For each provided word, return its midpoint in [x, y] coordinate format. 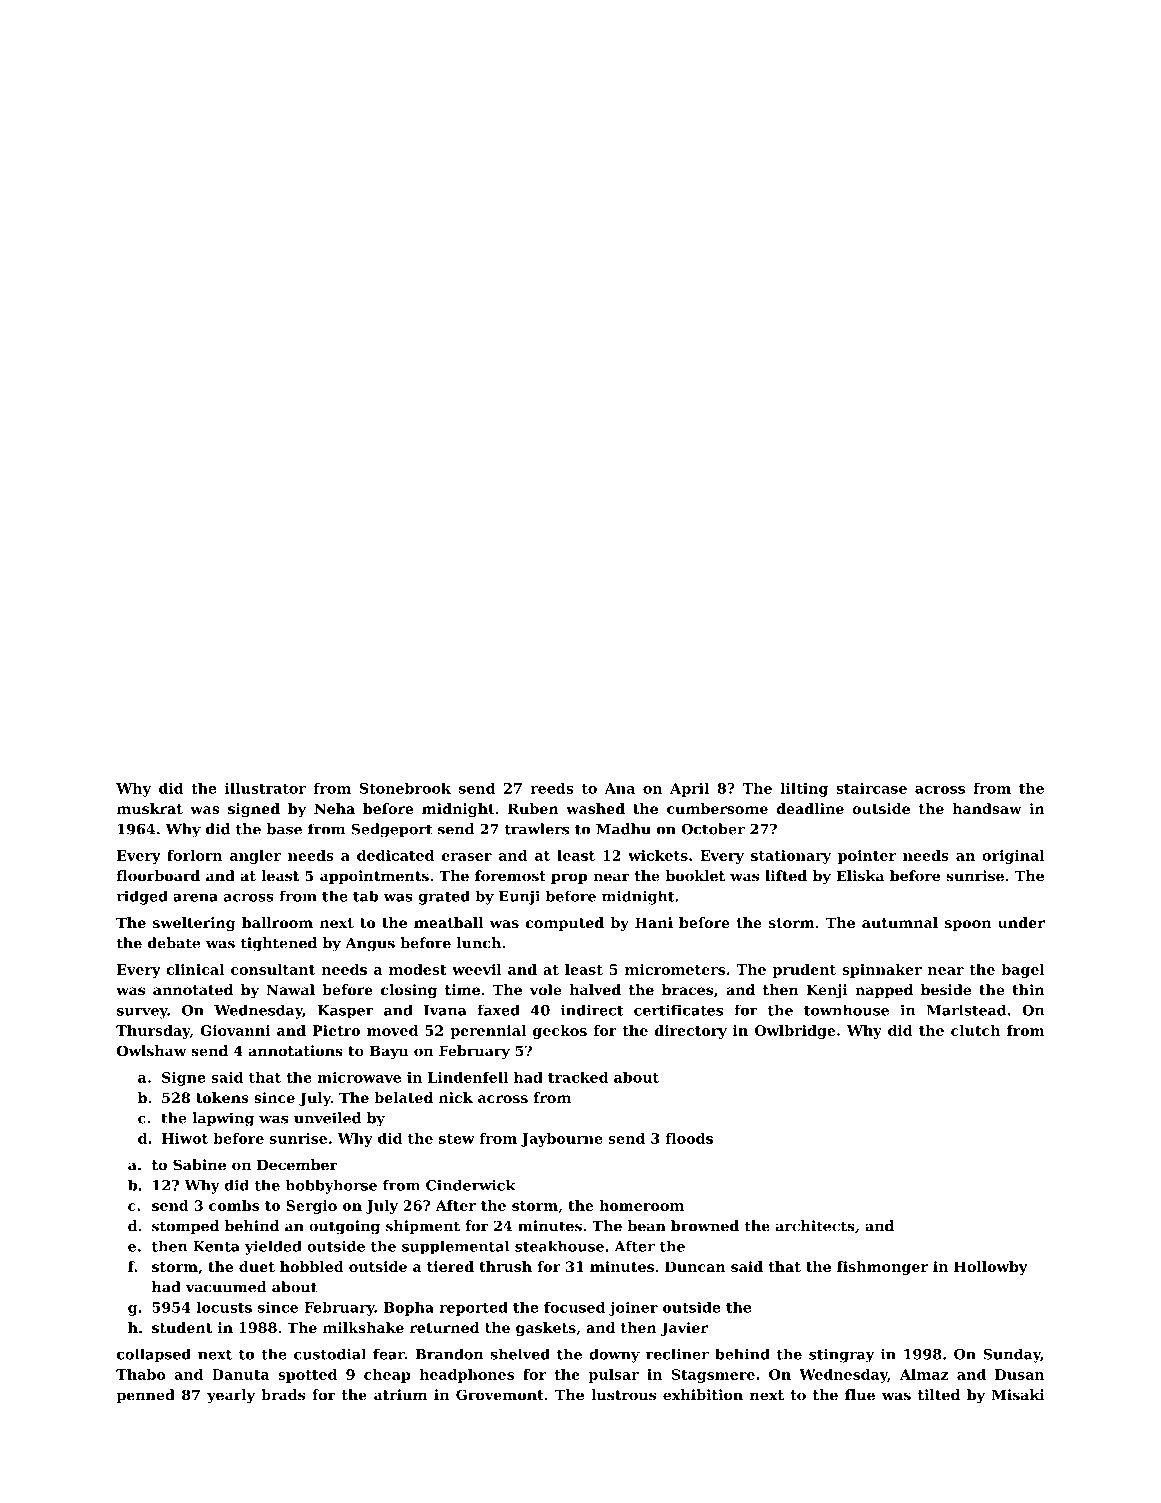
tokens [222, 1097]
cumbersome [717, 808]
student [182, 1327]
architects [815, 1226]
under [1021, 922]
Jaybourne [562, 1140]
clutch [975, 1030]
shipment [423, 1227]
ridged [142, 897]
